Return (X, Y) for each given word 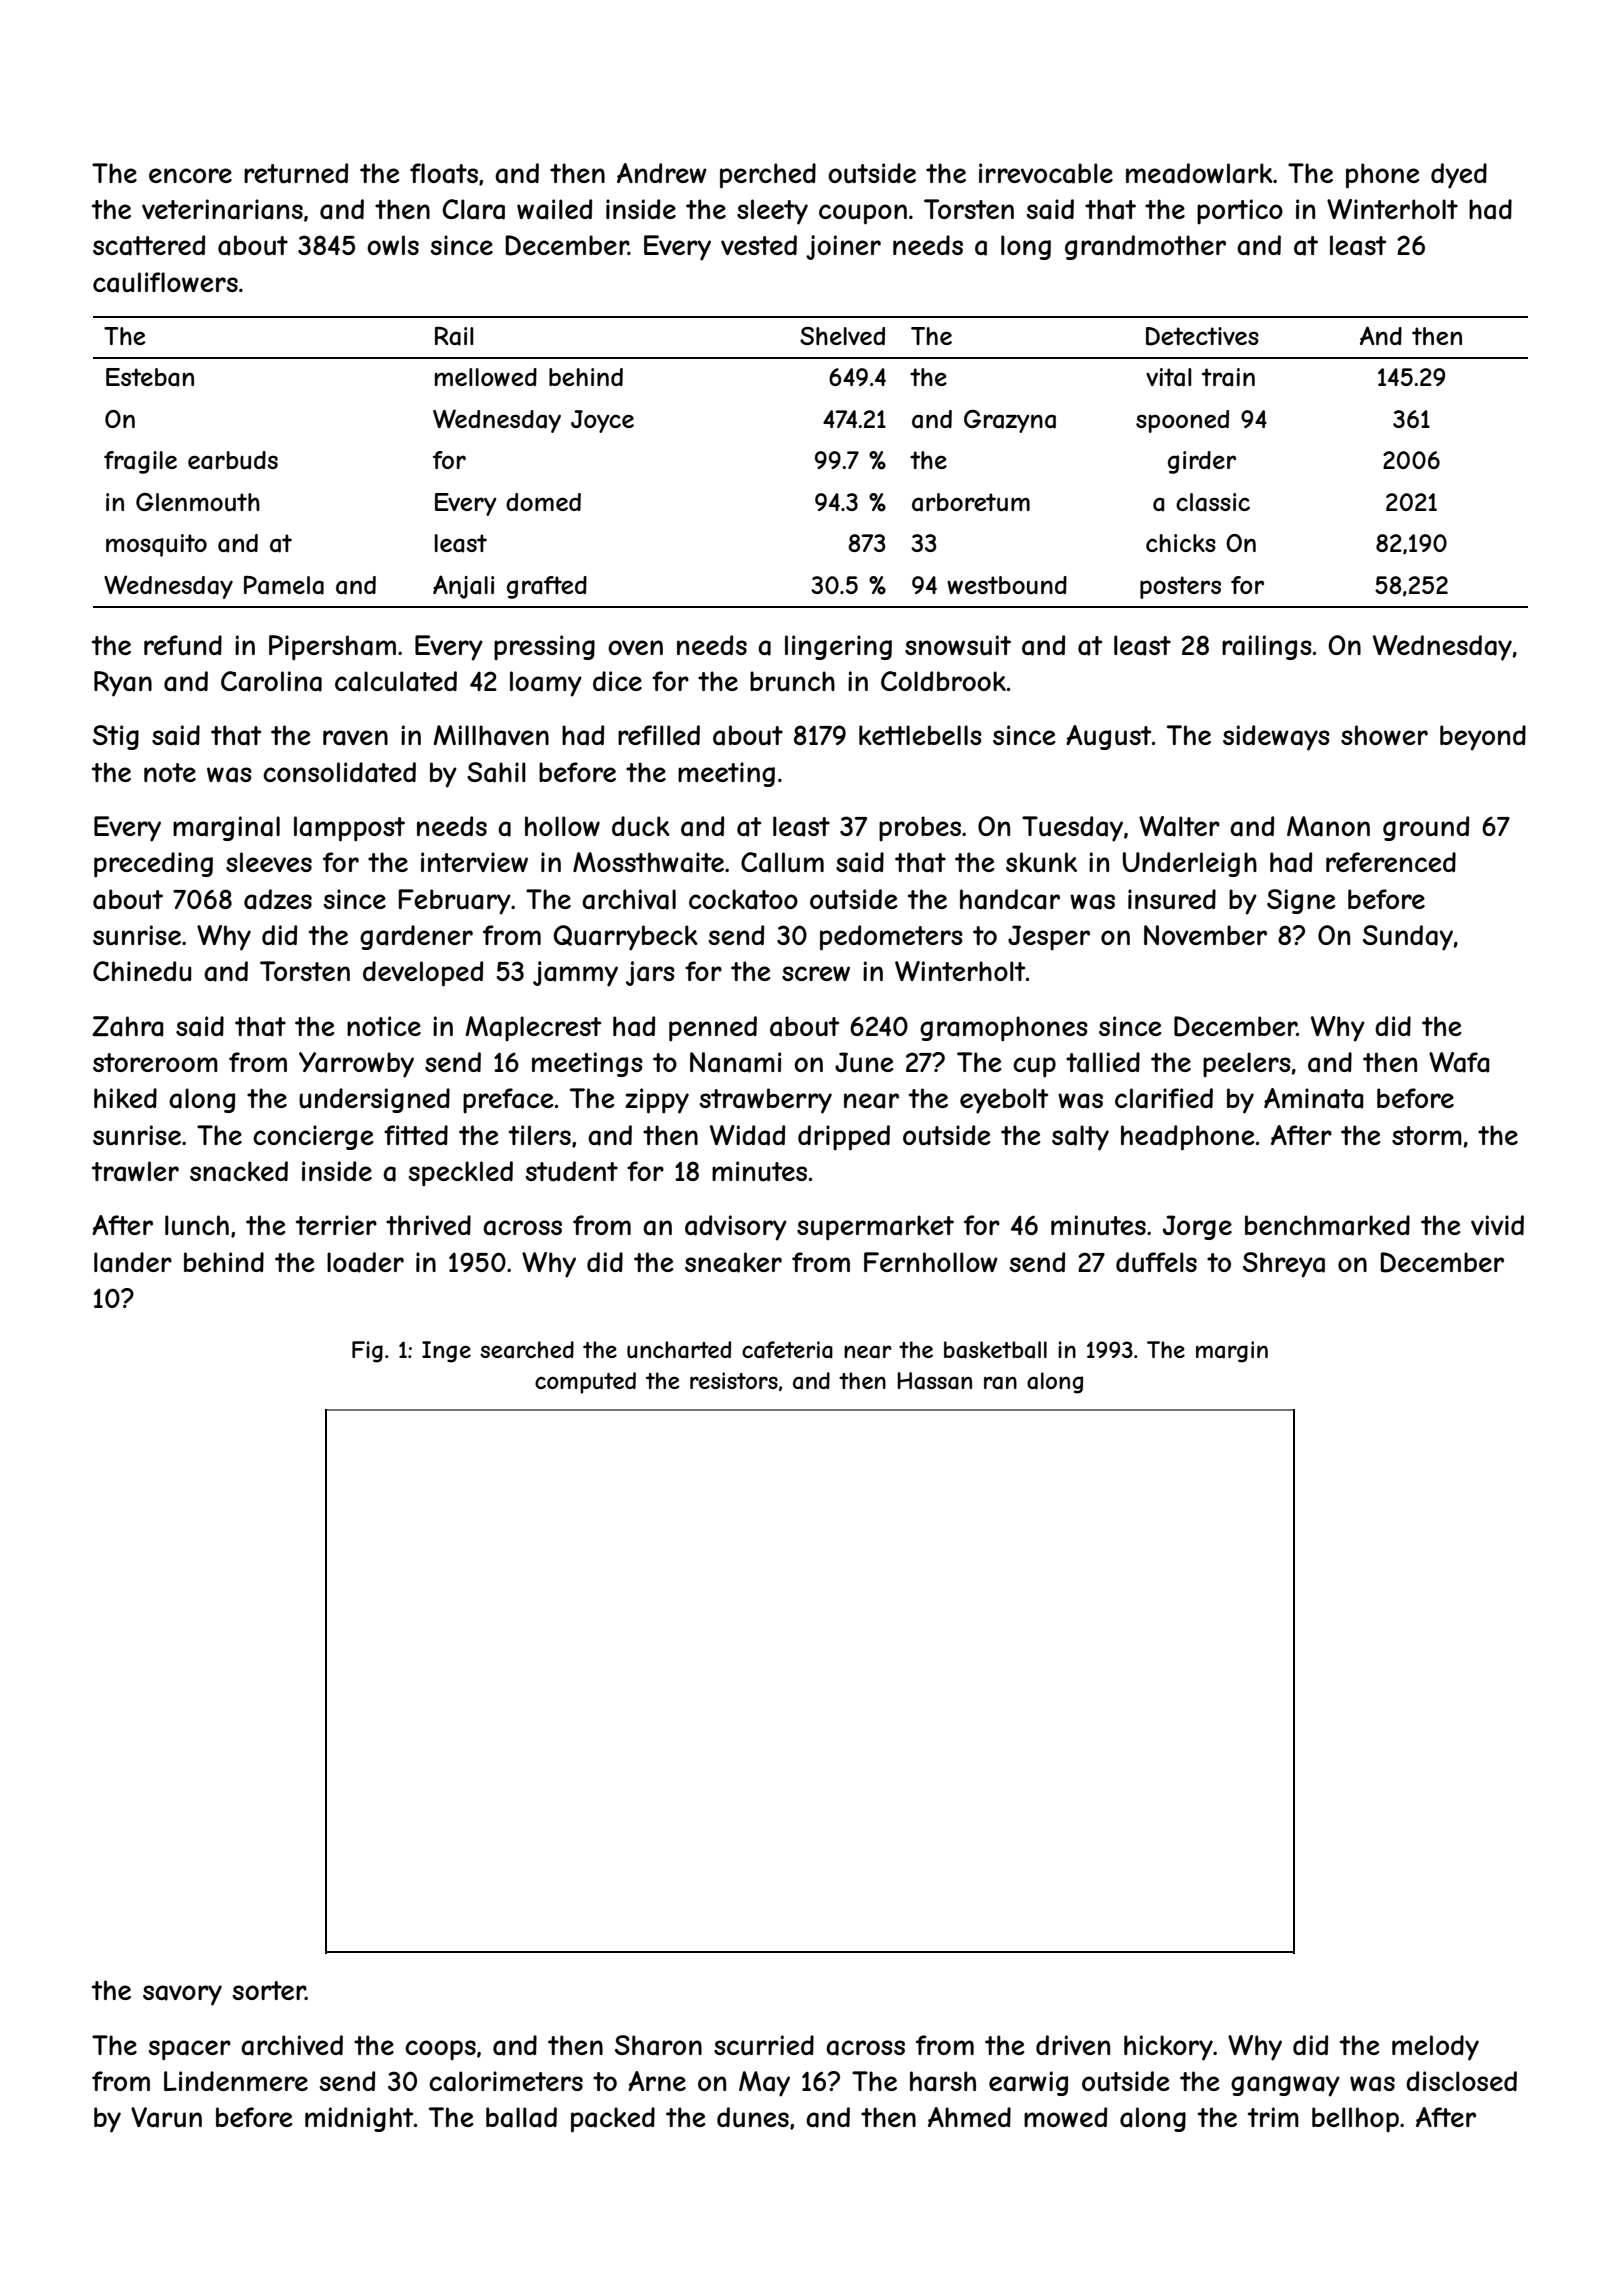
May (764, 2084)
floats (444, 173)
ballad (521, 2117)
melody (1435, 2048)
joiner (843, 247)
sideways (1276, 738)
